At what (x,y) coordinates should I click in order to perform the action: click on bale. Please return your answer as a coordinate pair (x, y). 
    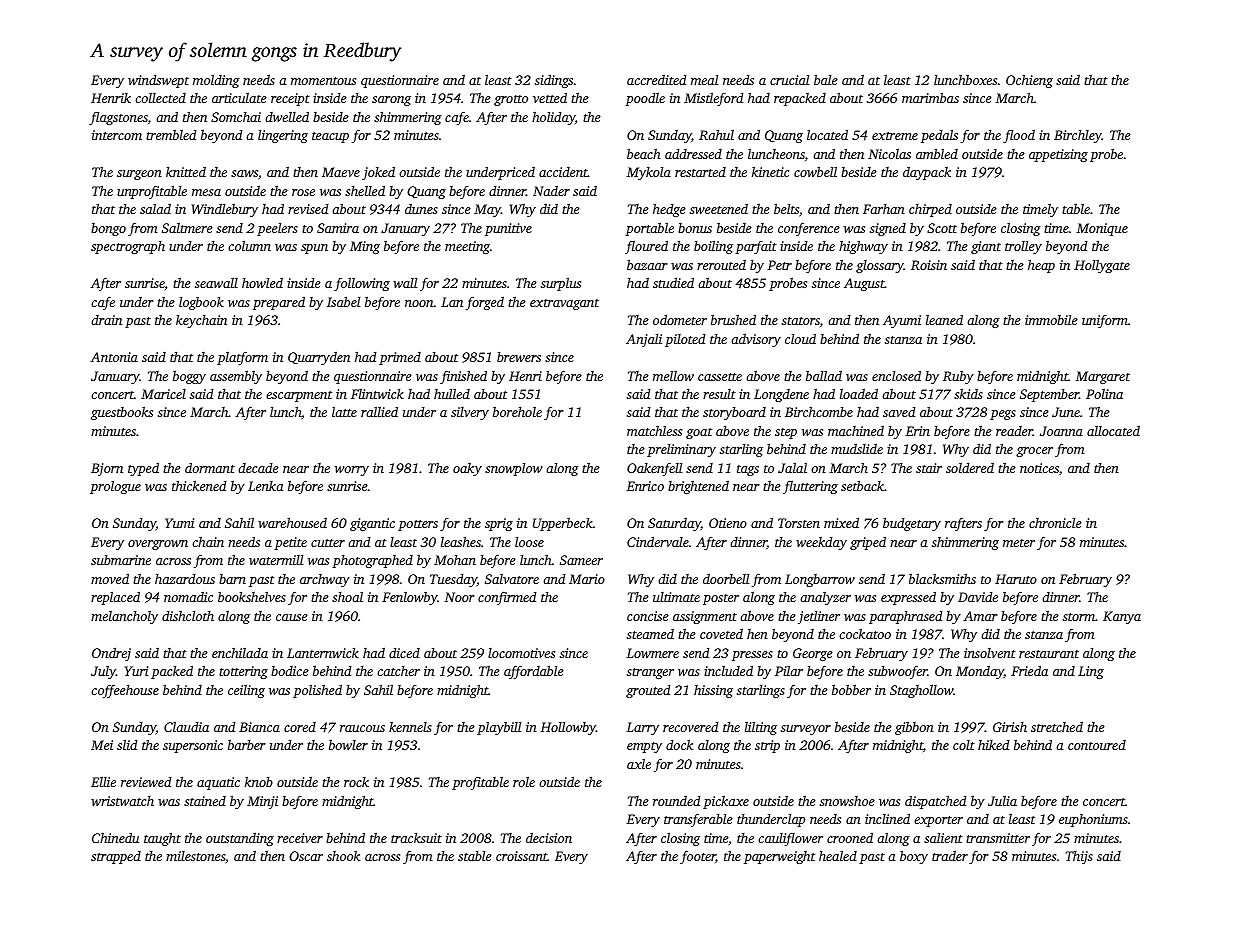
    Looking at the image, I should click on (826, 79).
